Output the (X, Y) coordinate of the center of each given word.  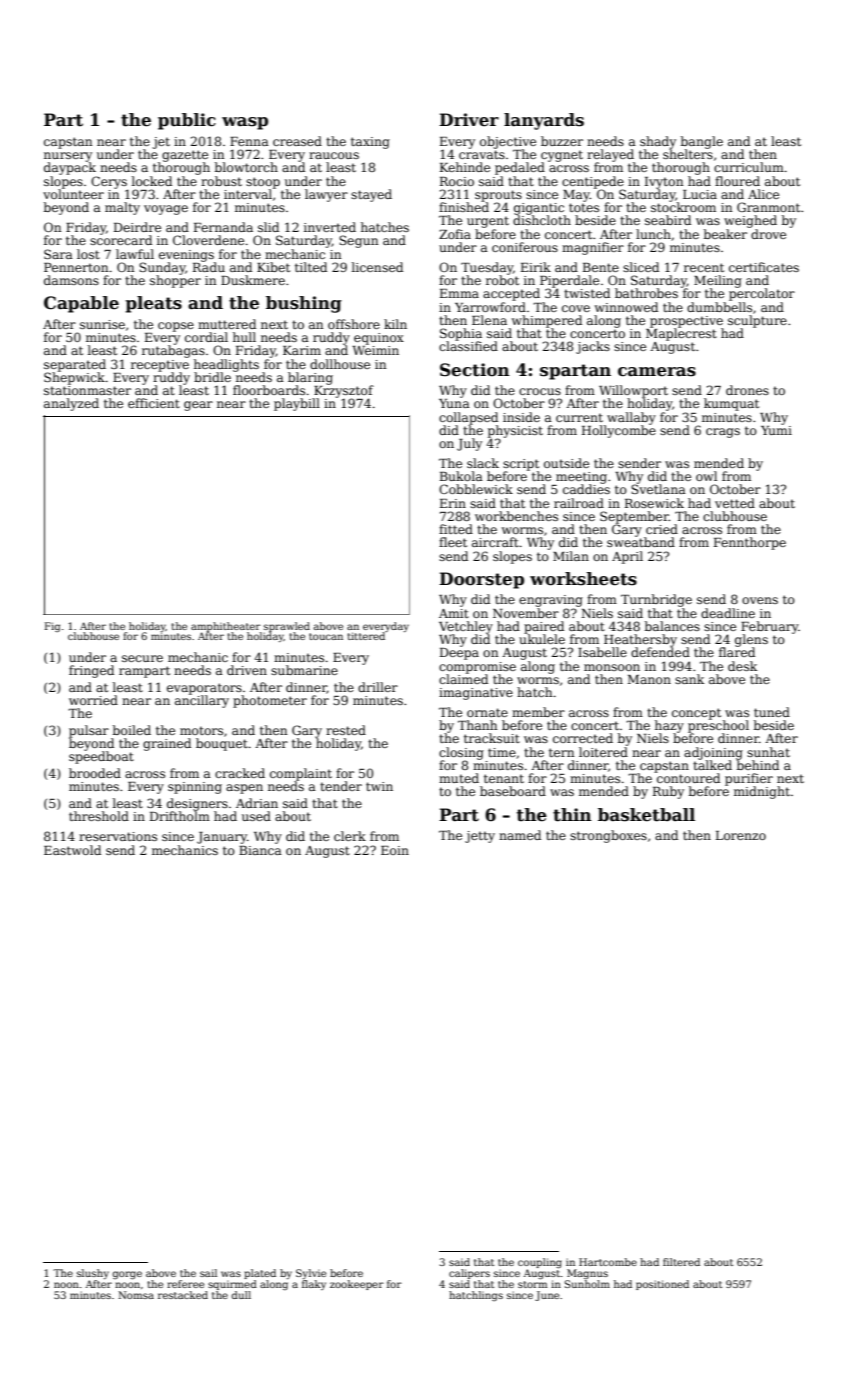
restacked (183, 1295)
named (520, 835)
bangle (702, 142)
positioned (662, 1285)
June (547, 1296)
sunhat (768, 752)
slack (483, 463)
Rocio (457, 181)
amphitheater (226, 627)
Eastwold (72, 850)
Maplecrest (681, 334)
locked (152, 181)
